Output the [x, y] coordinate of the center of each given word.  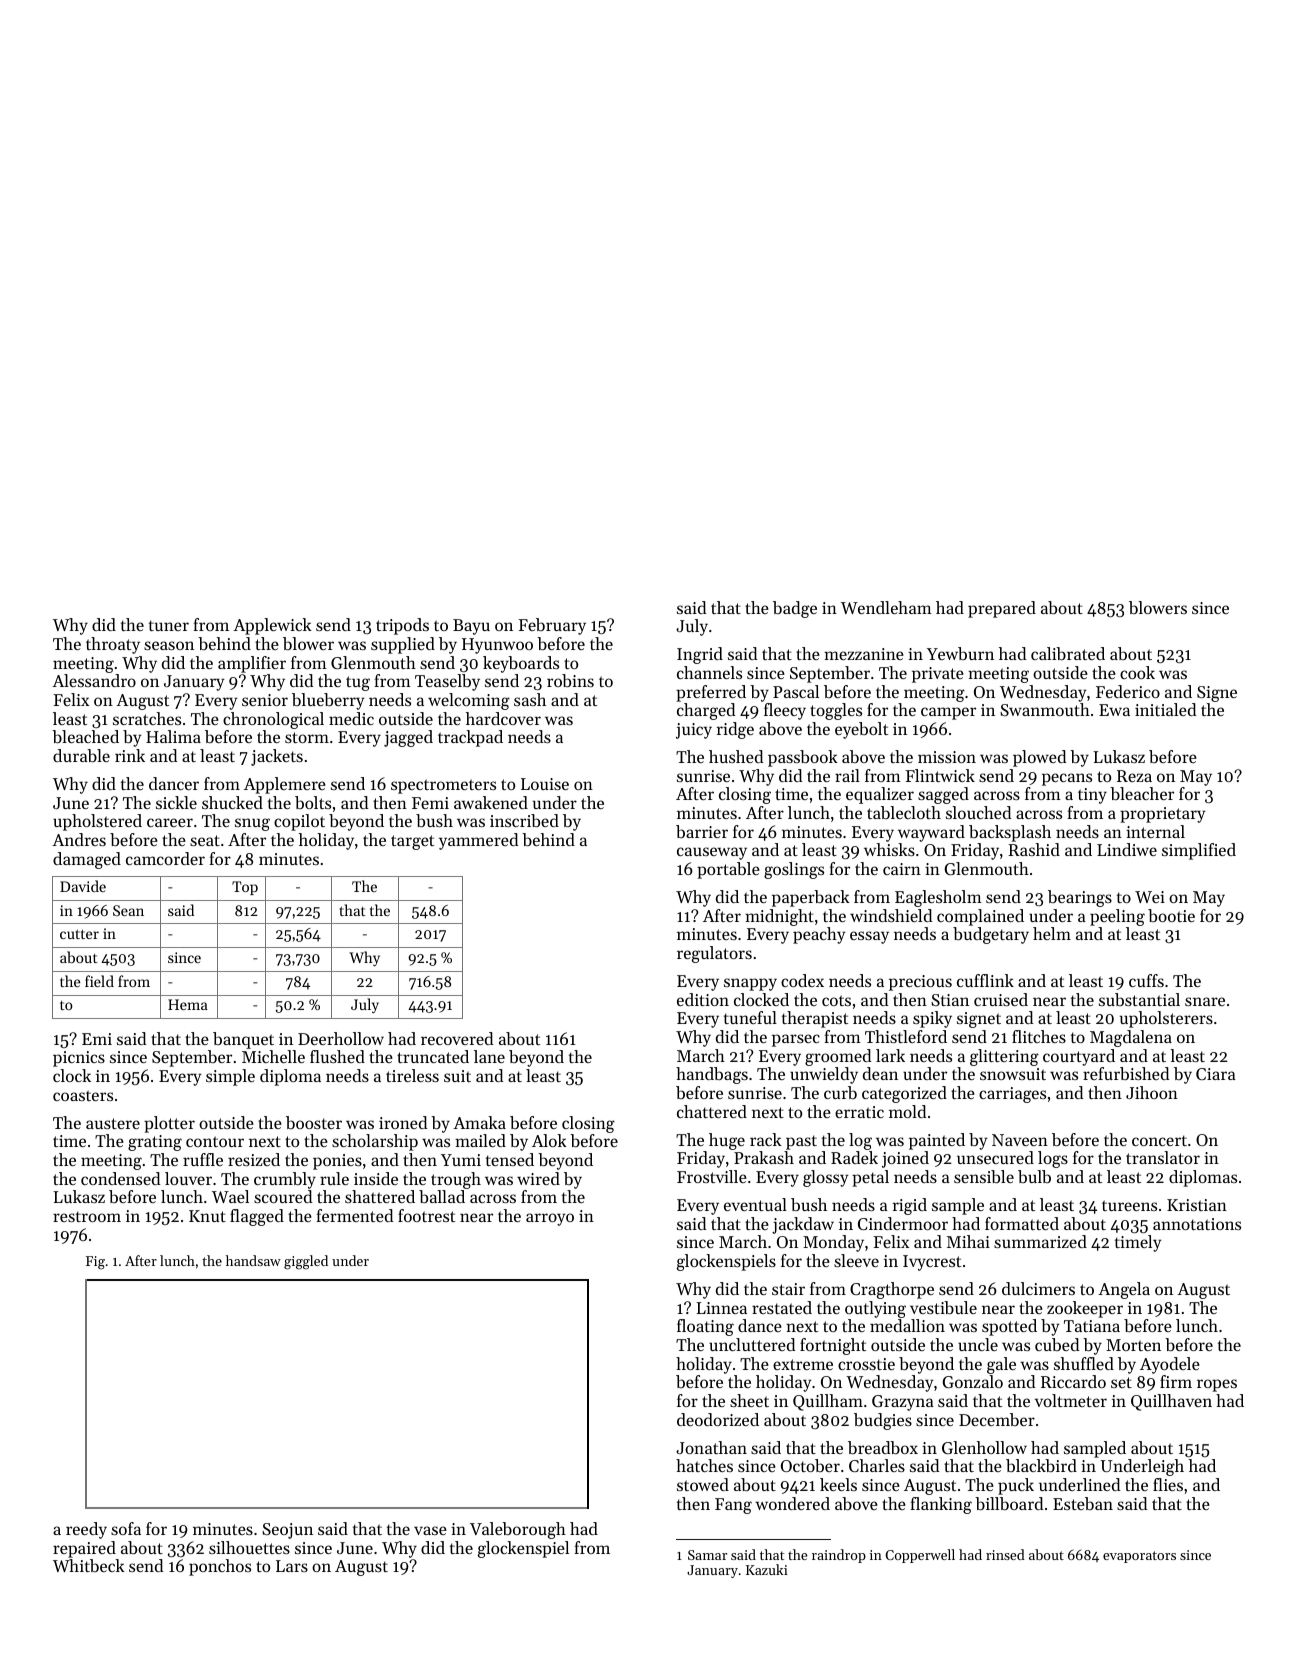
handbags [712, 1075]
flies [1168, 1484]
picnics [79, 1059]
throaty [113, 645]
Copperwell [920, 1556]
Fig [95, 1263]
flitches [1039, 1036]
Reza [1134, 776]
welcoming [469, 701]
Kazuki [767, 1569]
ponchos [220, 1567]
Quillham [828, 1402]
